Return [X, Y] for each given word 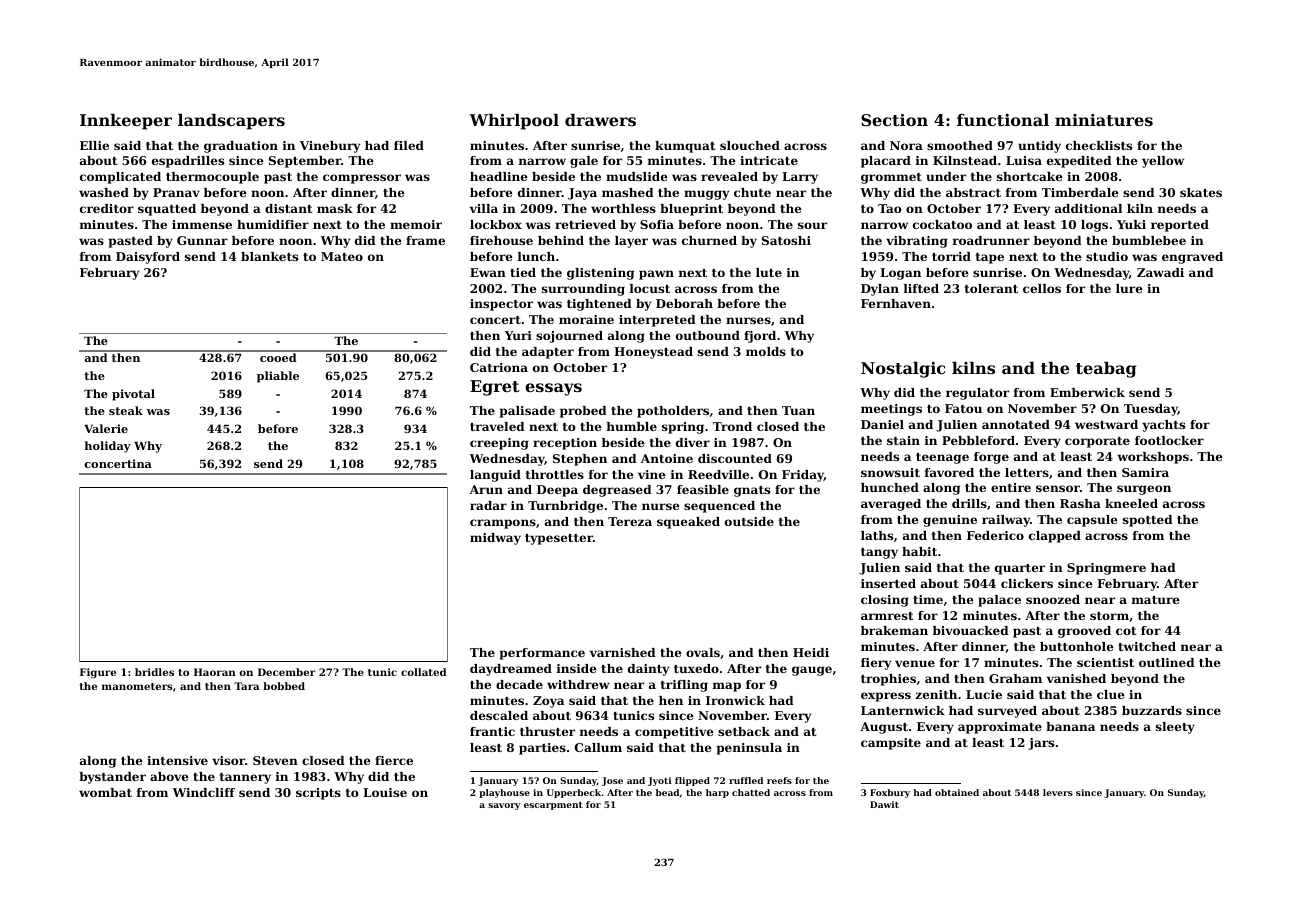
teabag [1106, 370]
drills [969, 503]
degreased [617, 491]
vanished [1076, 678]
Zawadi [1160, 272]
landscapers [231, 122]
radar [488, 505]
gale [584, 162]
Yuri [518, 335]
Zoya [548, 702]
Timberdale [1080, 192]
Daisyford [148, 258]
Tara [246, 686]
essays [553, 389]
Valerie [106, 428]
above [169, 776]
